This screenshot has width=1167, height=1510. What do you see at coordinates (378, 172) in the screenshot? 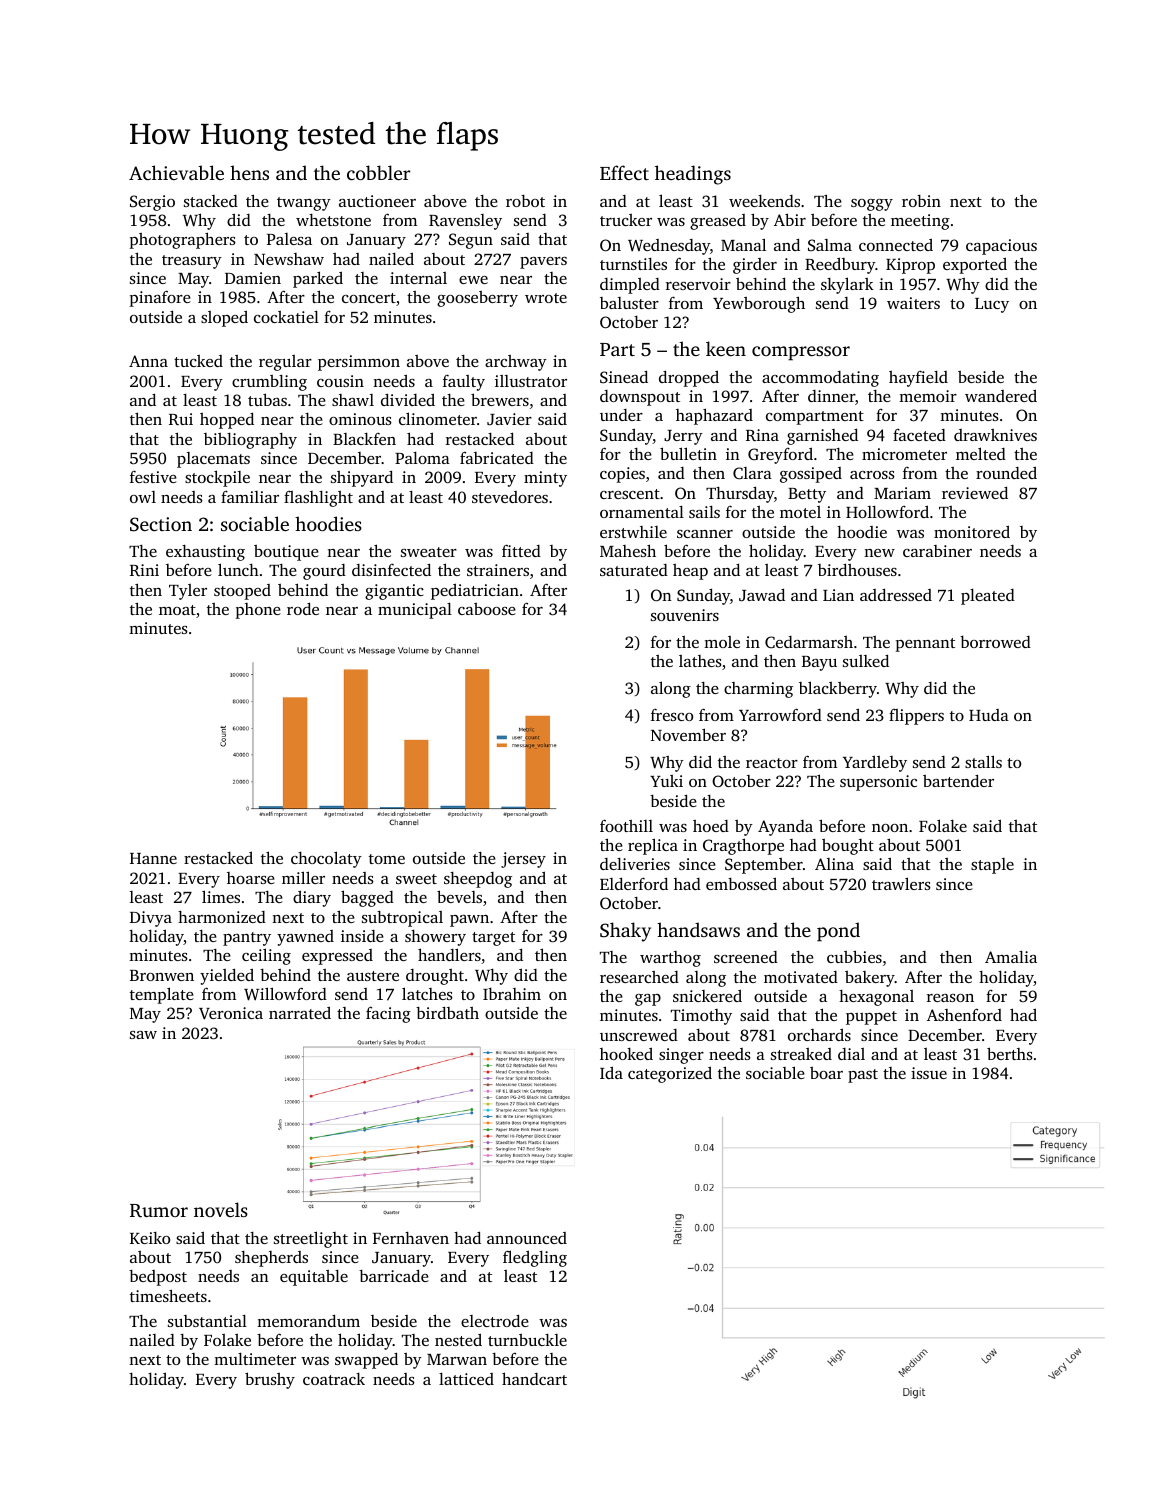
I see `cobbler` at bounding box center [378, 172].
